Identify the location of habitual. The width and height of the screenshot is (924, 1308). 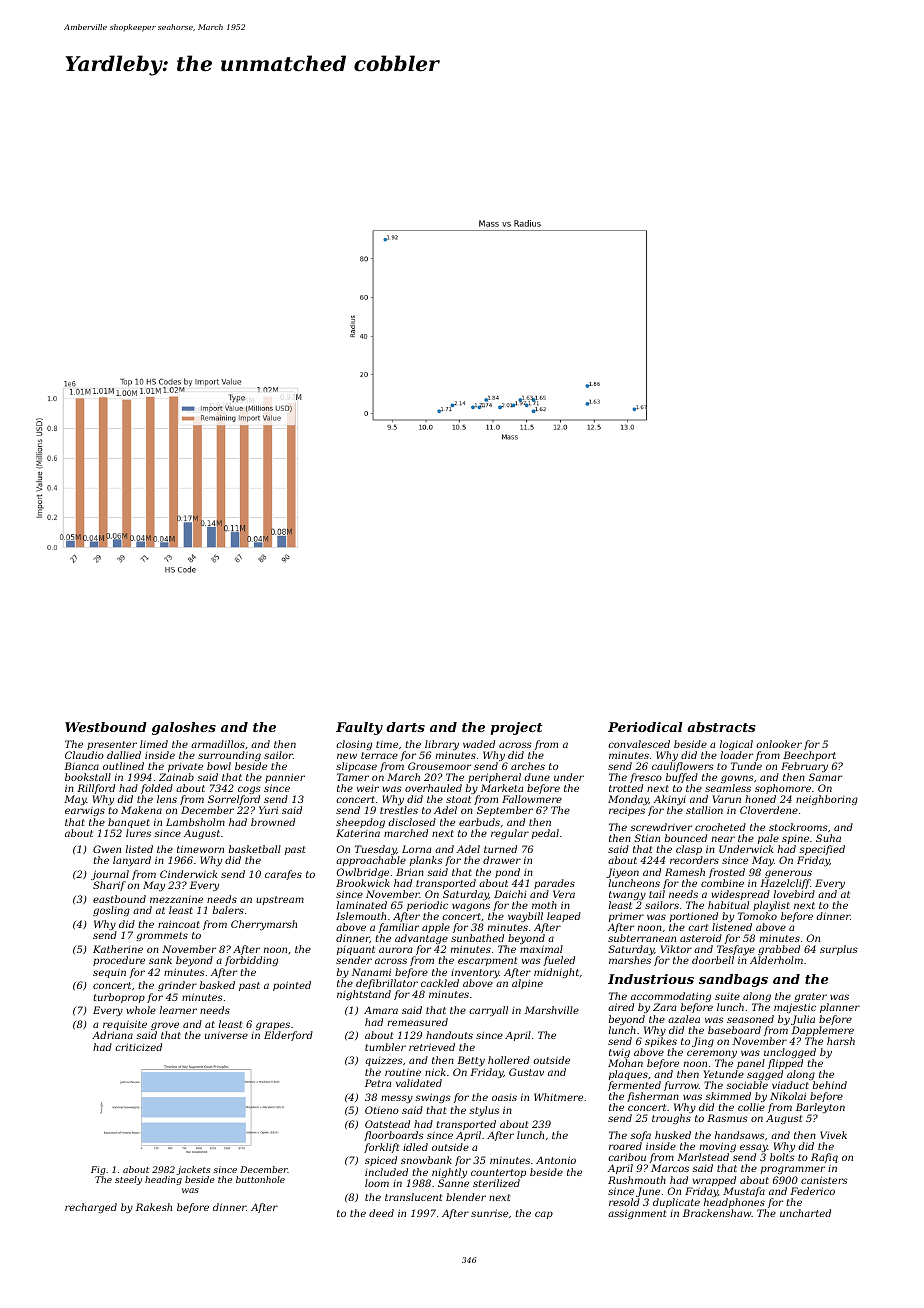
(728, 905).
